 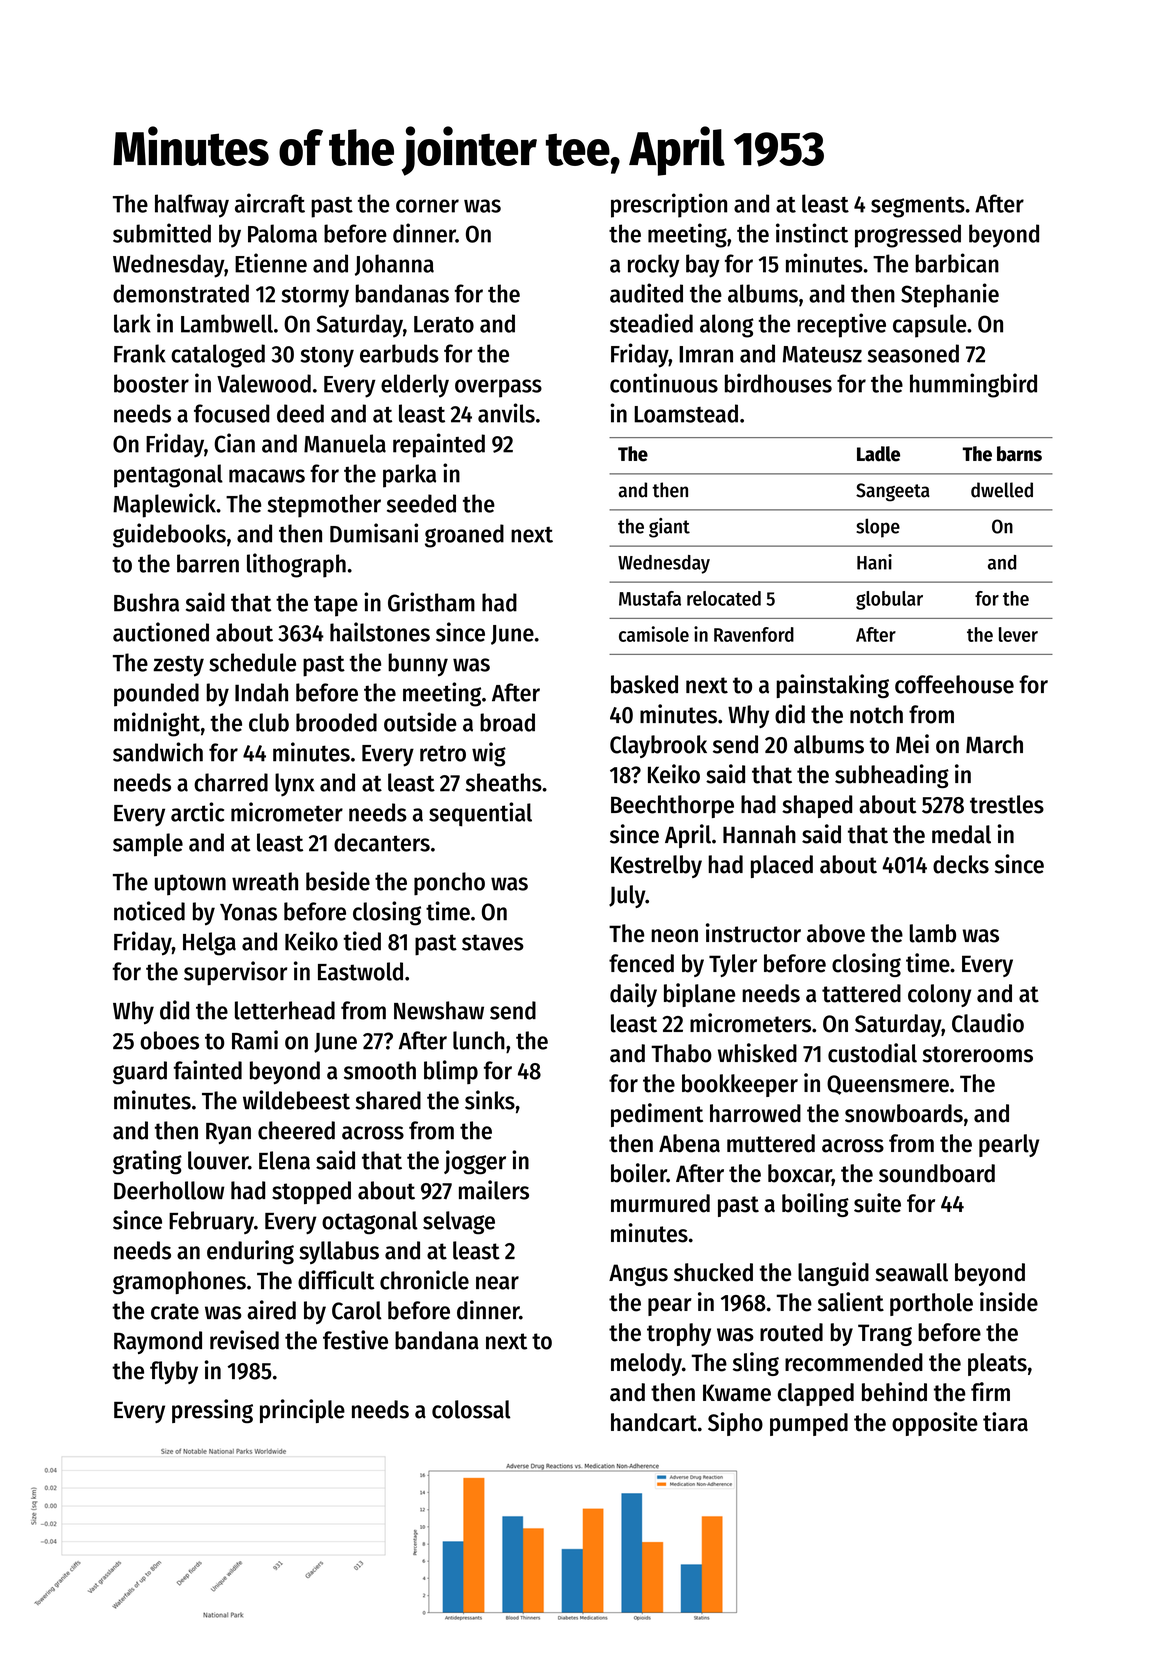 What do you see at coordinates (669, 205) in the page?
I see `prescription` at bounding box center [669, 205].
